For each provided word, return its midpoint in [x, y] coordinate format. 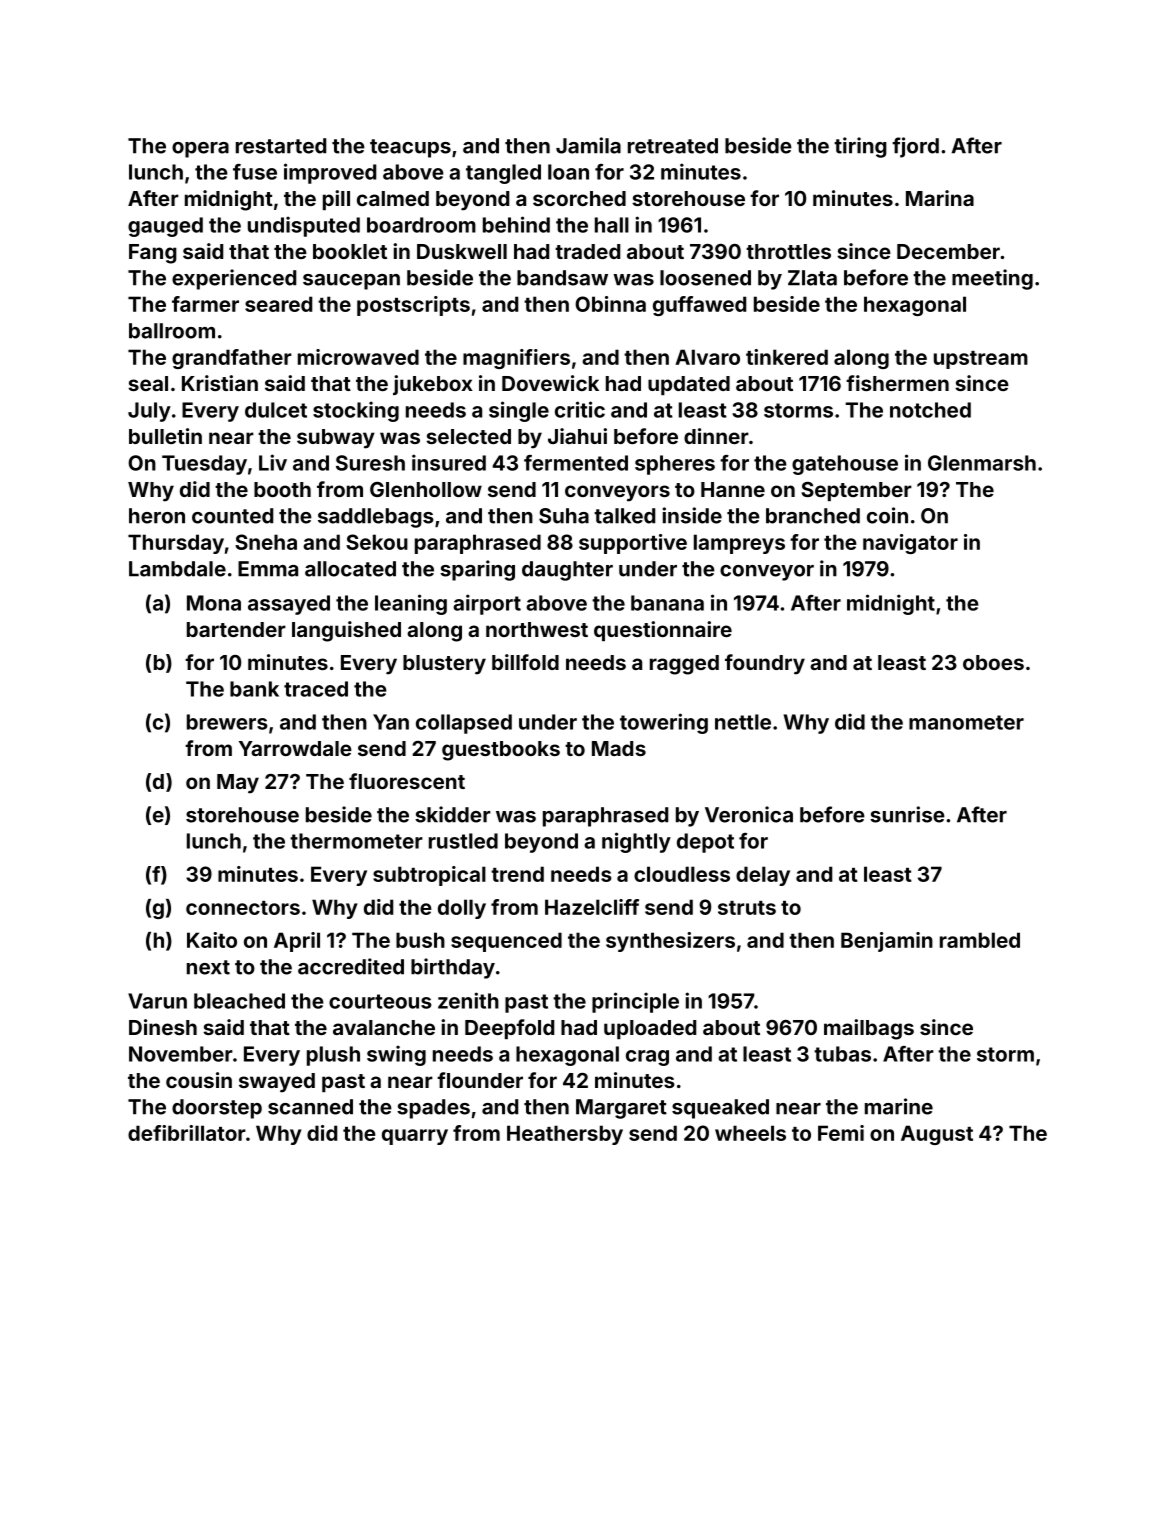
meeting [992, 279]
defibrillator [187, 1133]
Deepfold [509, 1029]
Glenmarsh [982, 463]
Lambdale [177, 569]
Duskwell [462, 251]
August [937, 1135]
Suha [564, 516]
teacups [410, 148]
